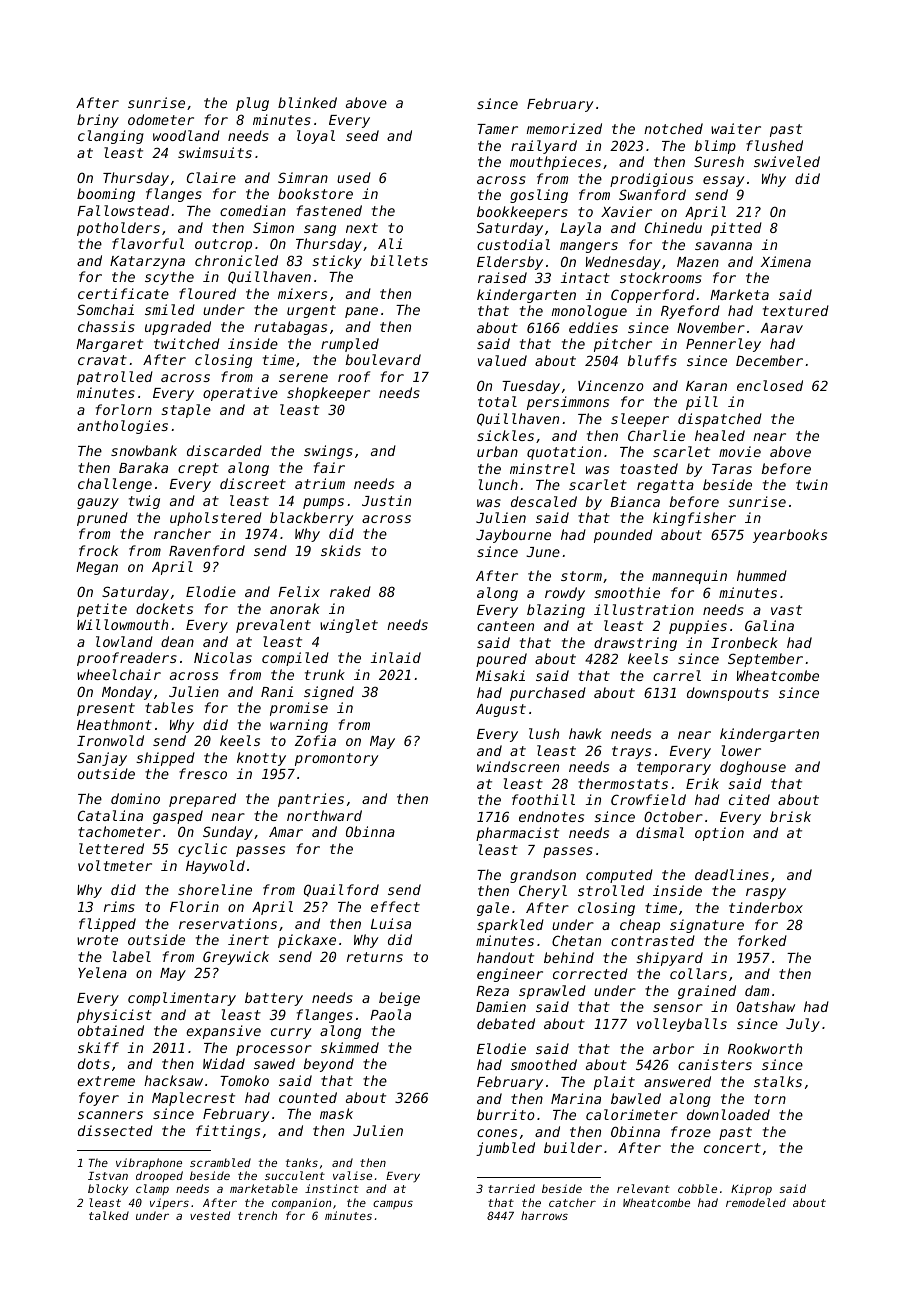  I want to click on talked, so click(109, 1215).
